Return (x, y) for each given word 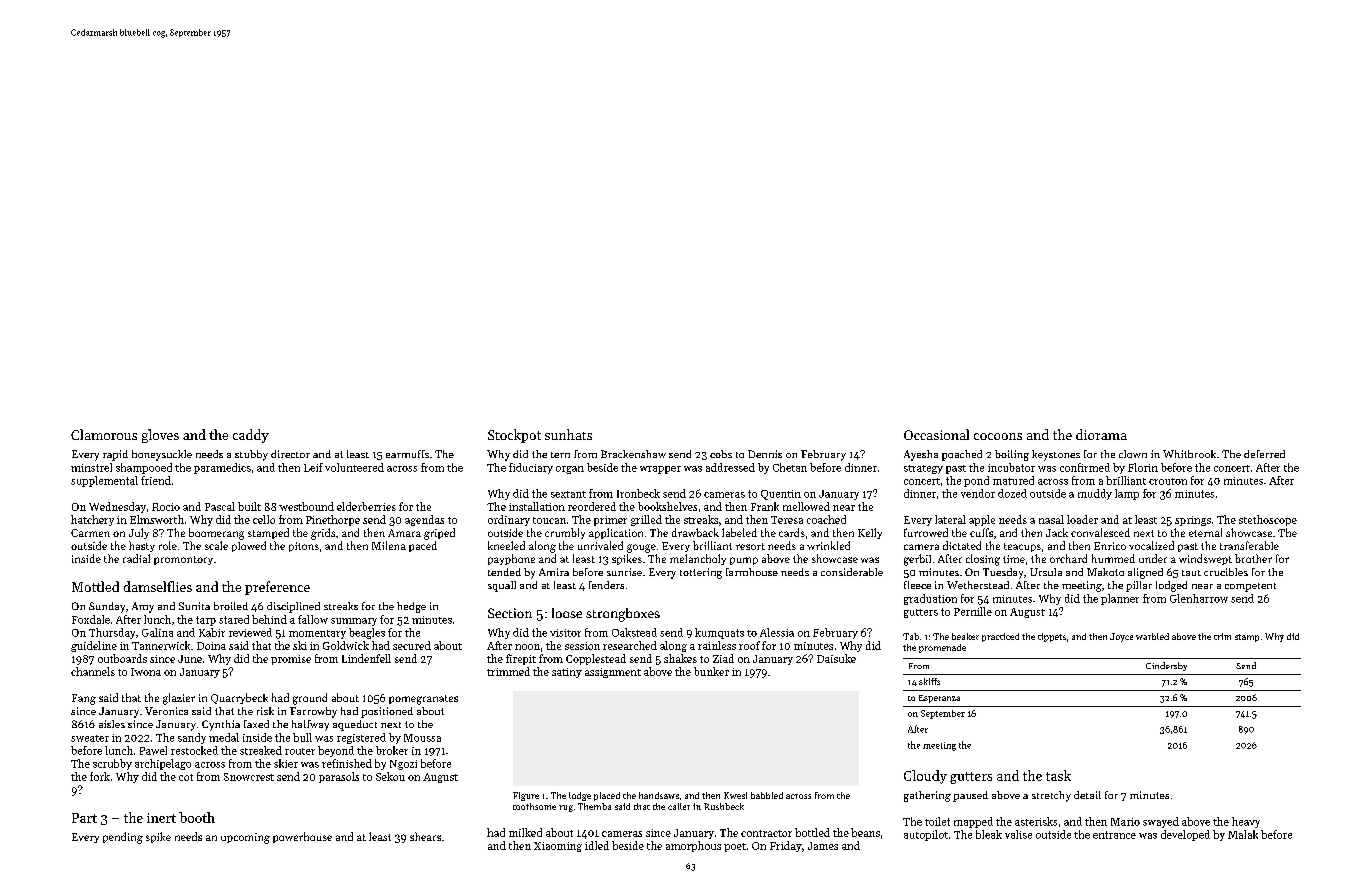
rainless (717, 645)
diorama (1101, 434)
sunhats (568, 434)
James (823, 846)
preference (277, 588)
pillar (1139, 586)
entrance (1114, 835)
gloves (160, 436)
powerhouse (302, 837)
